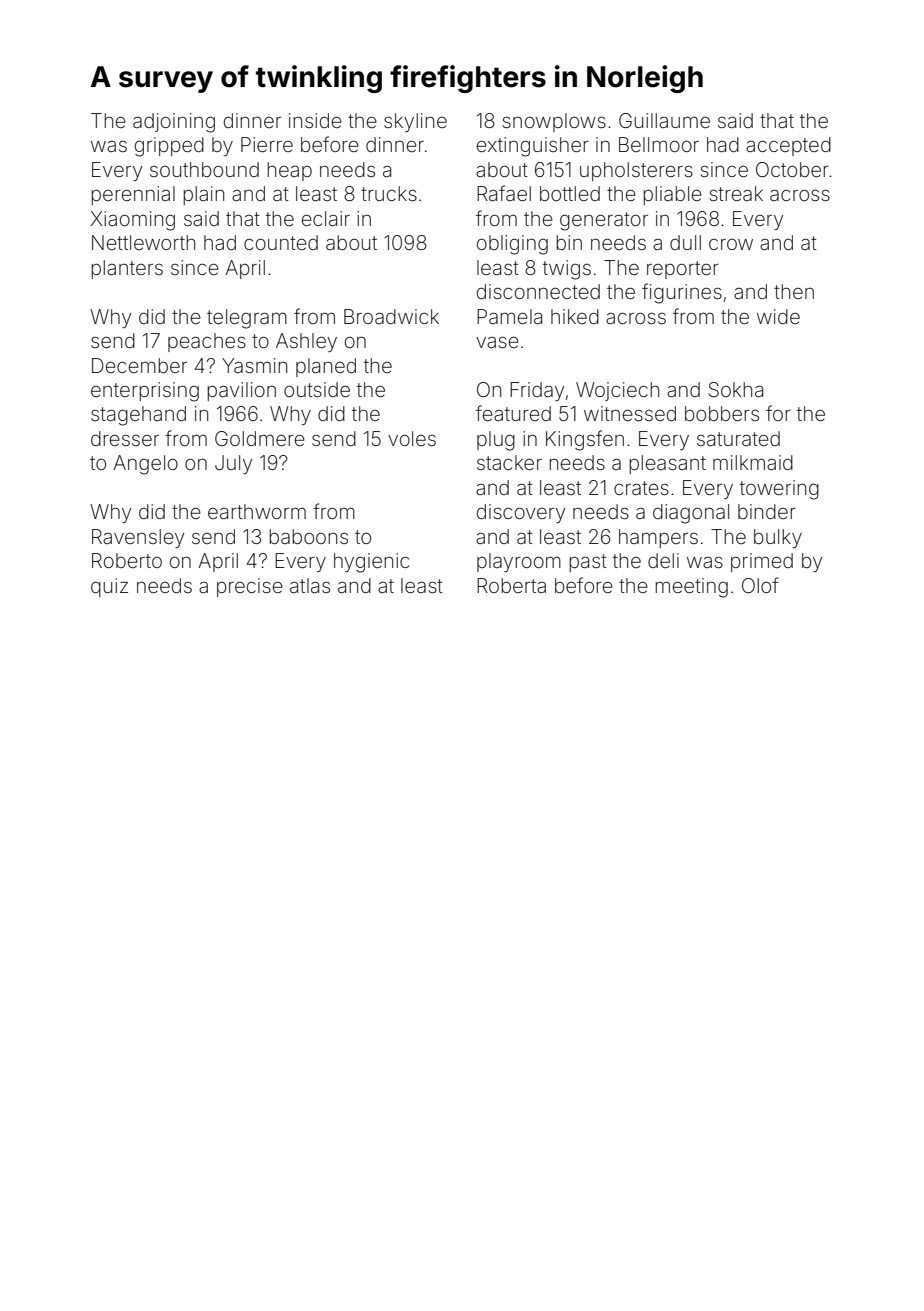  What do you see at coordinates (306, 342) in the document?
I see `Ashley` at bounding box center [306, 342].
